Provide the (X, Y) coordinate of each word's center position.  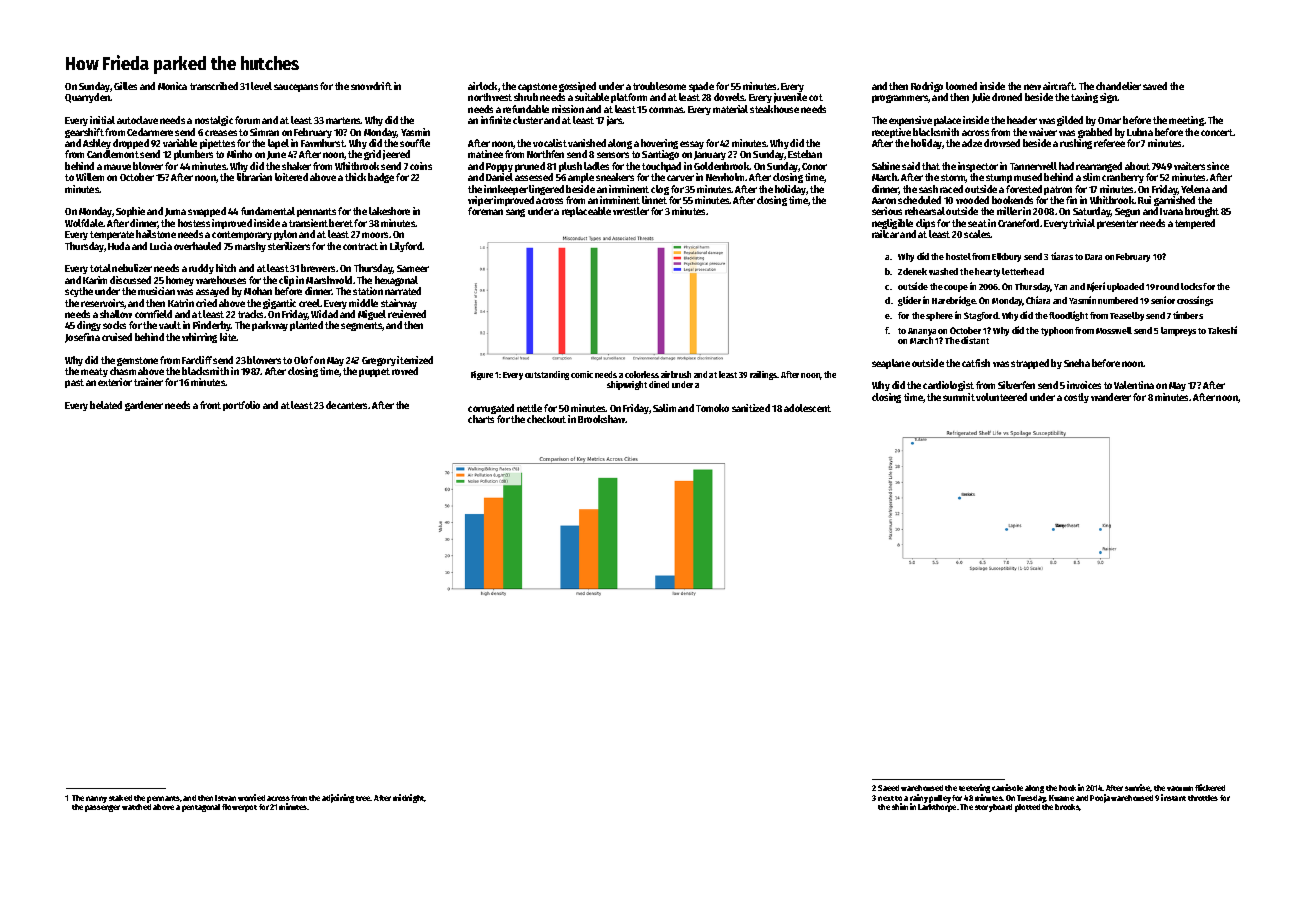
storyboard (993, 808)
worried (251, 797)
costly (1076, 398)
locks (1191, 286)
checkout (546, 419)
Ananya (922, 332)
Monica (172, 86)
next (886, 798)
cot (816, 97)
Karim (95, 280)
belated (106, 405)
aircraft (1059, 86)
